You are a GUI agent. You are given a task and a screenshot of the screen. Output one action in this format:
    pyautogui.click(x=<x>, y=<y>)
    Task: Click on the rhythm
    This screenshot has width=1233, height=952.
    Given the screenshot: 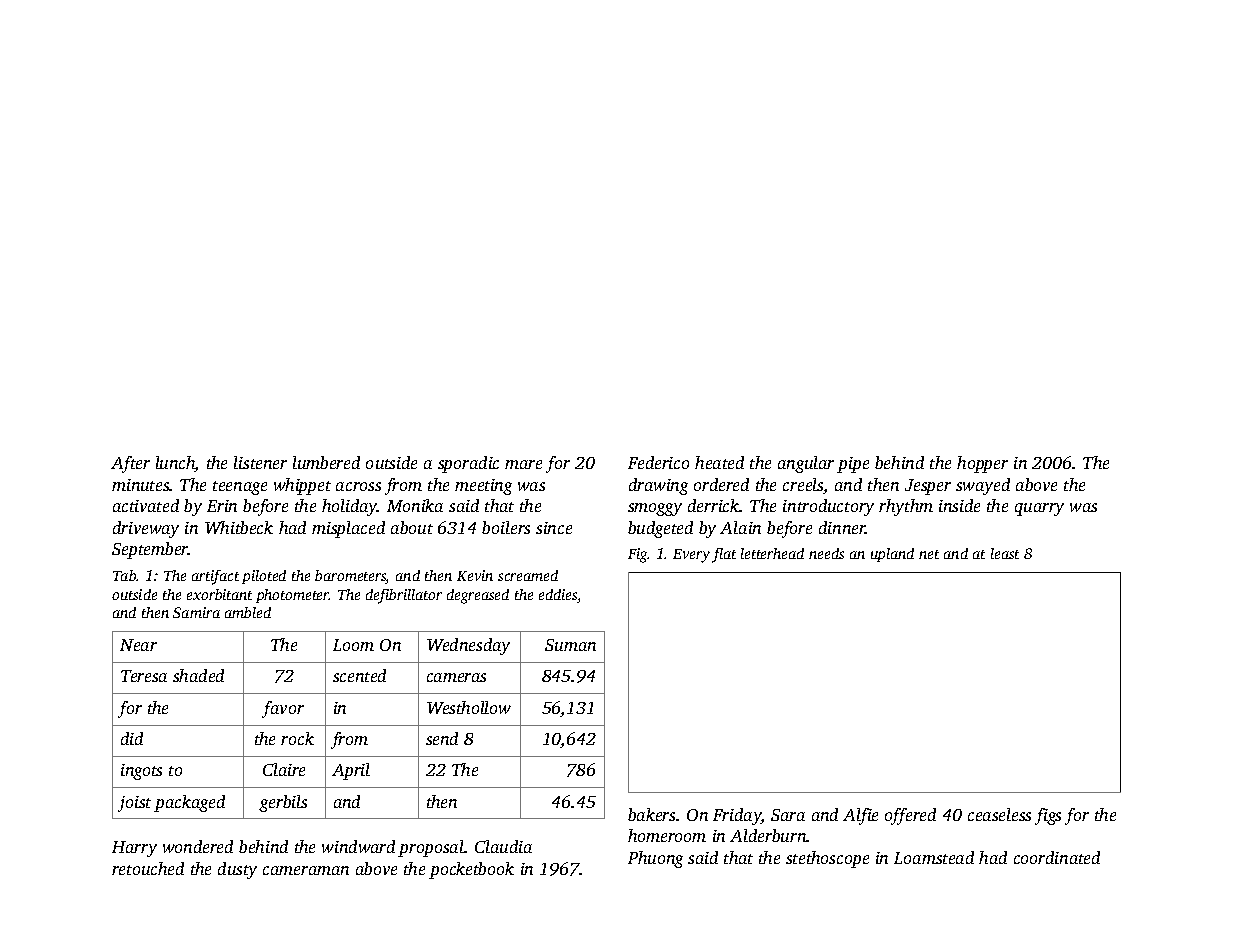 What is the action you would take?
    pyautogui.click(x=906, y=507)
